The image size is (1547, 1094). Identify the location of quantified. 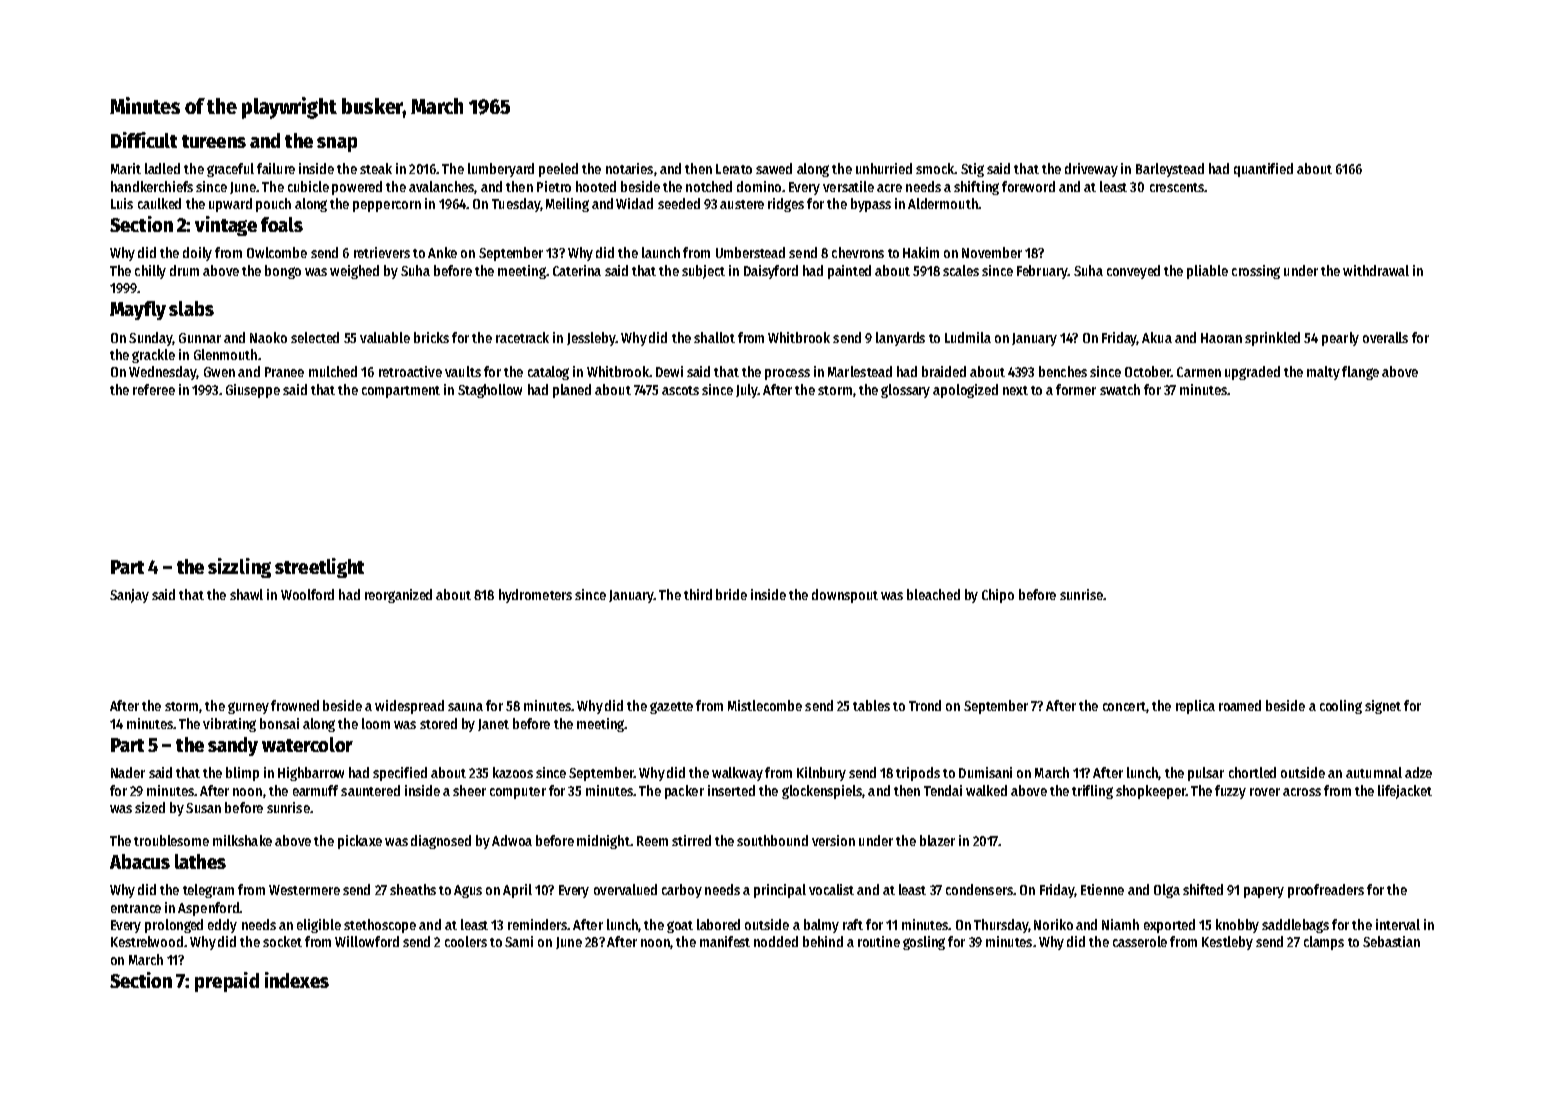
(1263, 170).
